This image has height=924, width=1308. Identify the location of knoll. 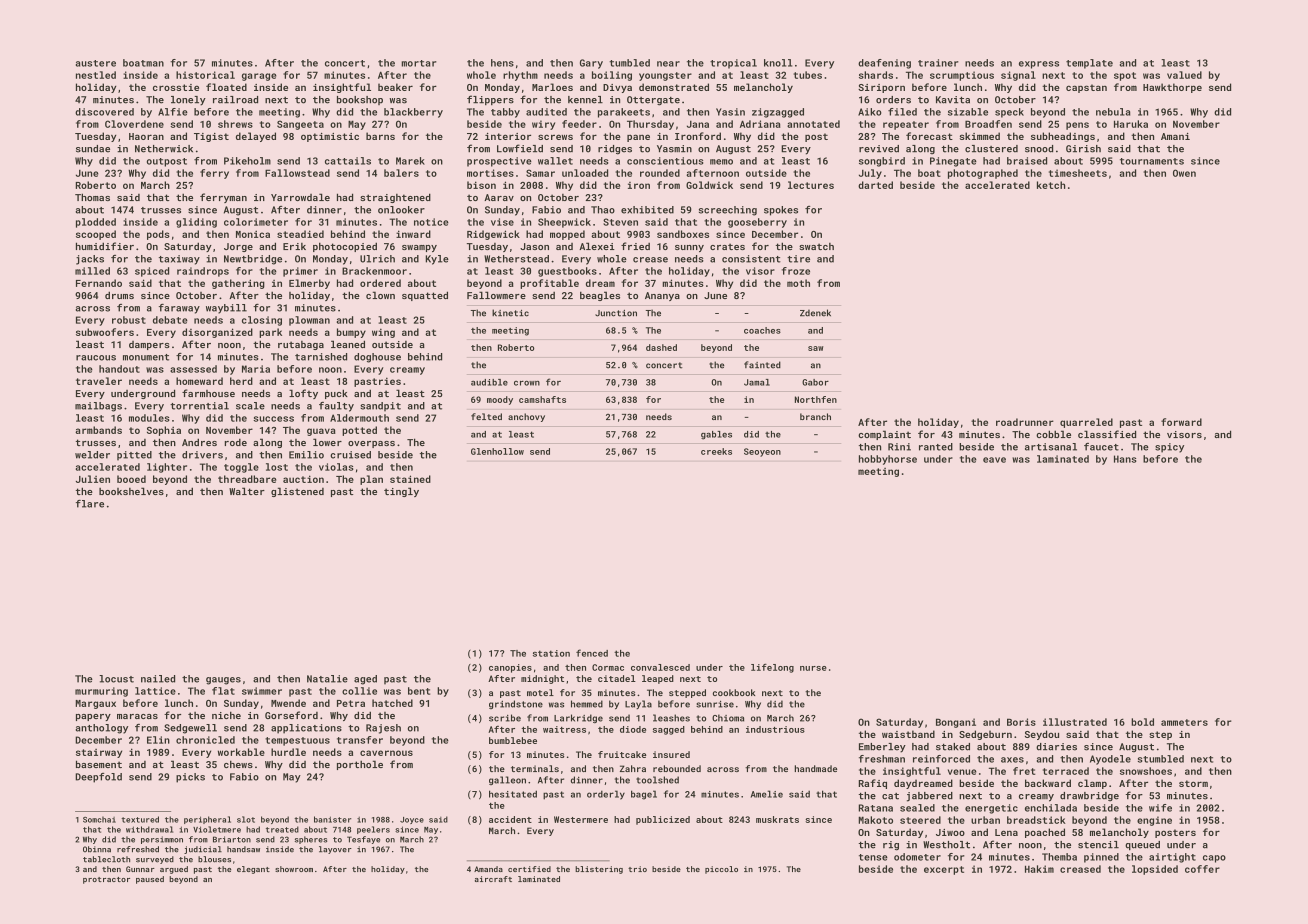
(778, 63).
